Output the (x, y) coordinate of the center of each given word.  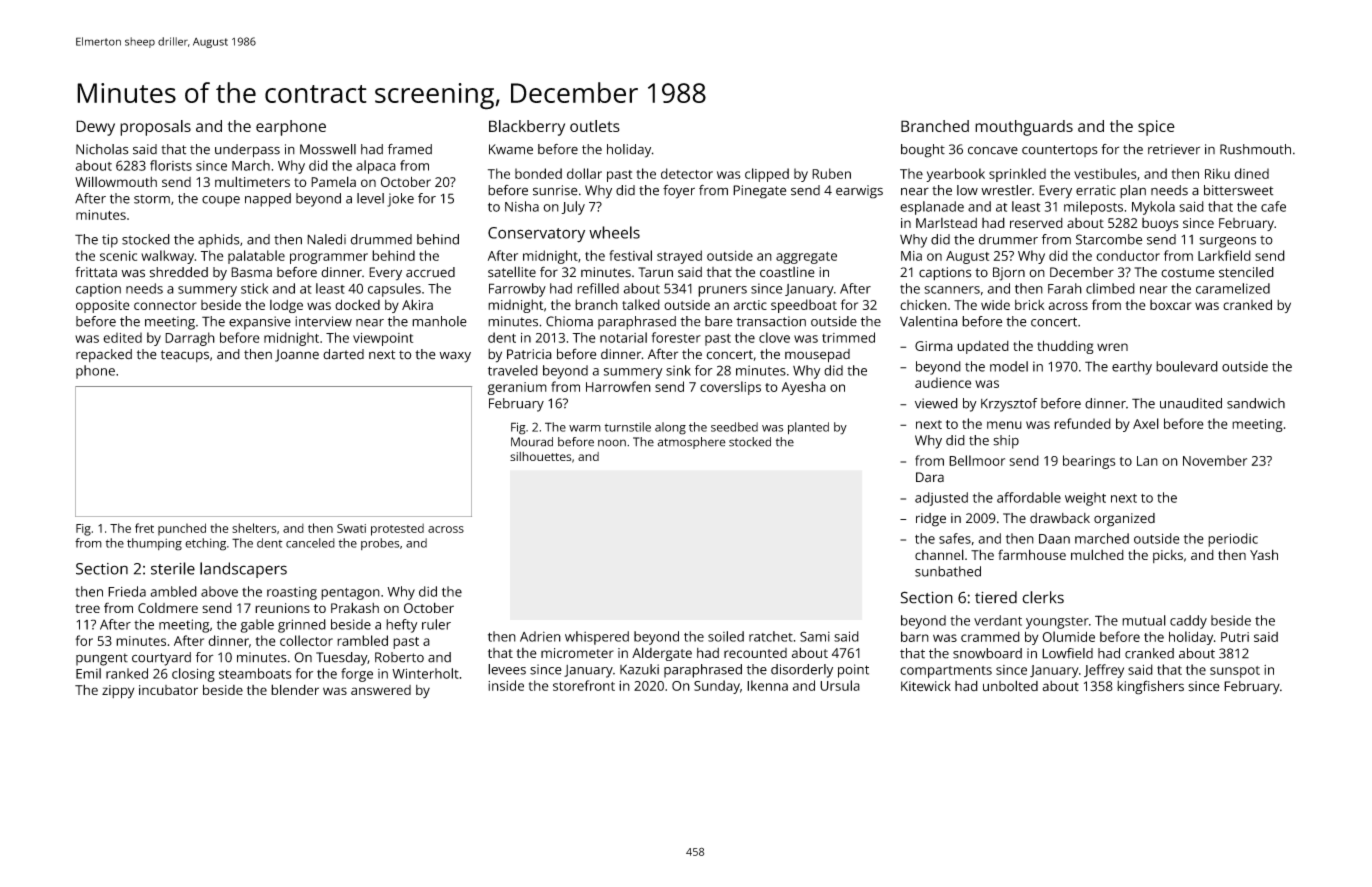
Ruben (831, 173)
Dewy (95, 128)
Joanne (297, 355)
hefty (401, 626)
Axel (1146, 423)
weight (1085, 499)
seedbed (734, 427)
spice (1156, 128)
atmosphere (691, 443)
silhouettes (540, 456)
